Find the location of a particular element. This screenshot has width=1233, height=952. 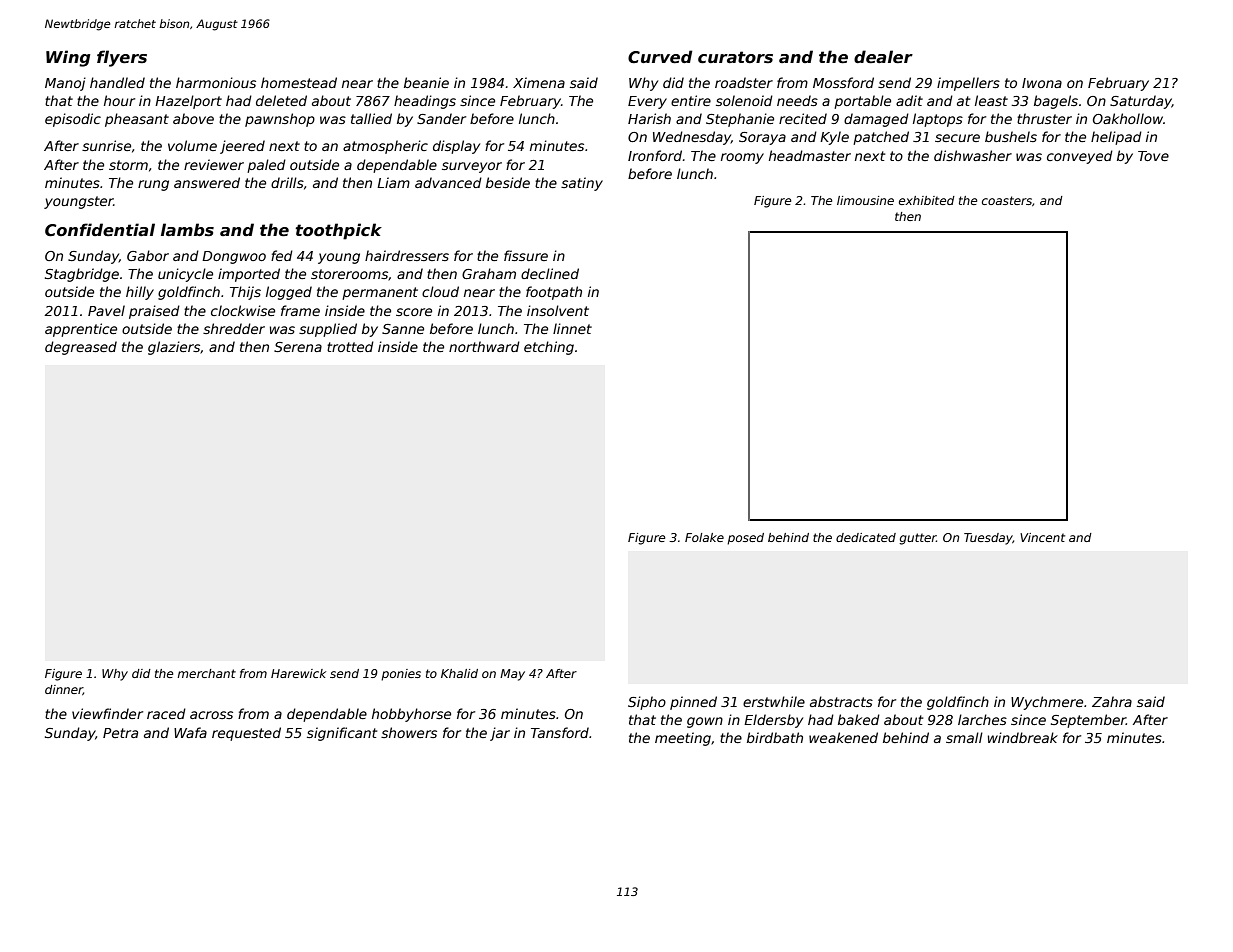

May is located at coordinates (512, 675).
